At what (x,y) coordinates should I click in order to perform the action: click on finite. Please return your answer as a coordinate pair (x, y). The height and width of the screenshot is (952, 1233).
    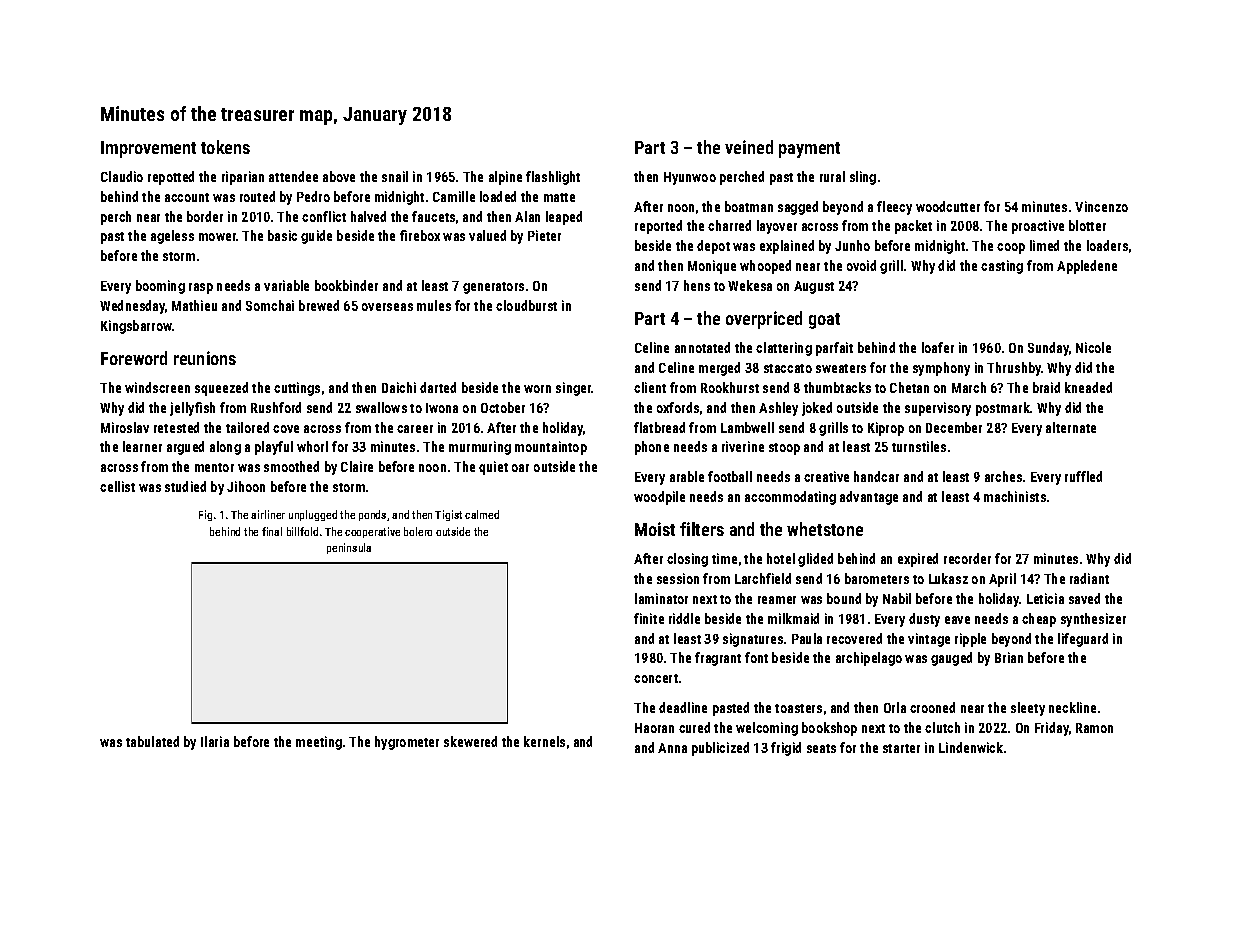
    Looking at the image, I should click on (649, 618).
